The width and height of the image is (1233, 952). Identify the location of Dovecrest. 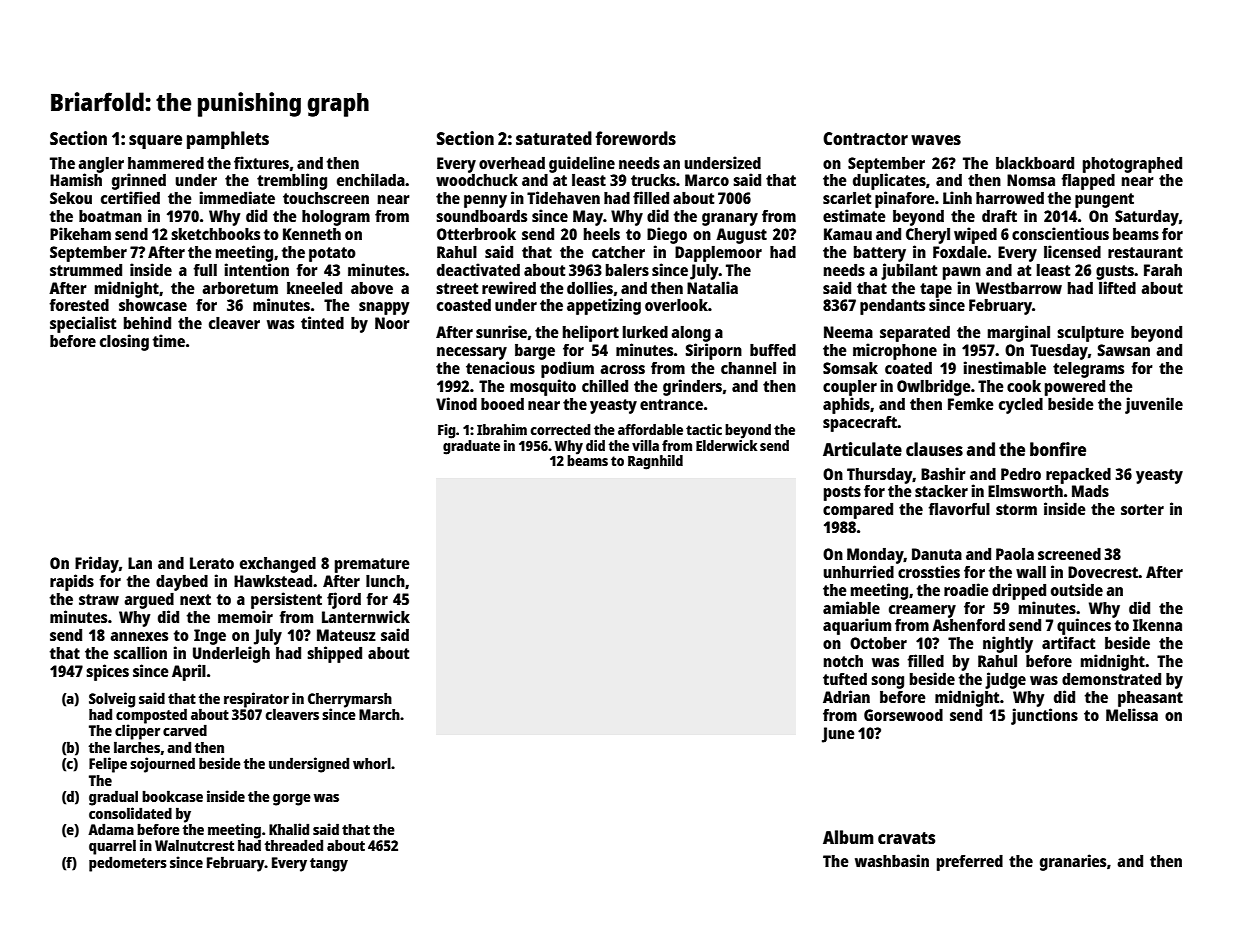
(1103, 572).
